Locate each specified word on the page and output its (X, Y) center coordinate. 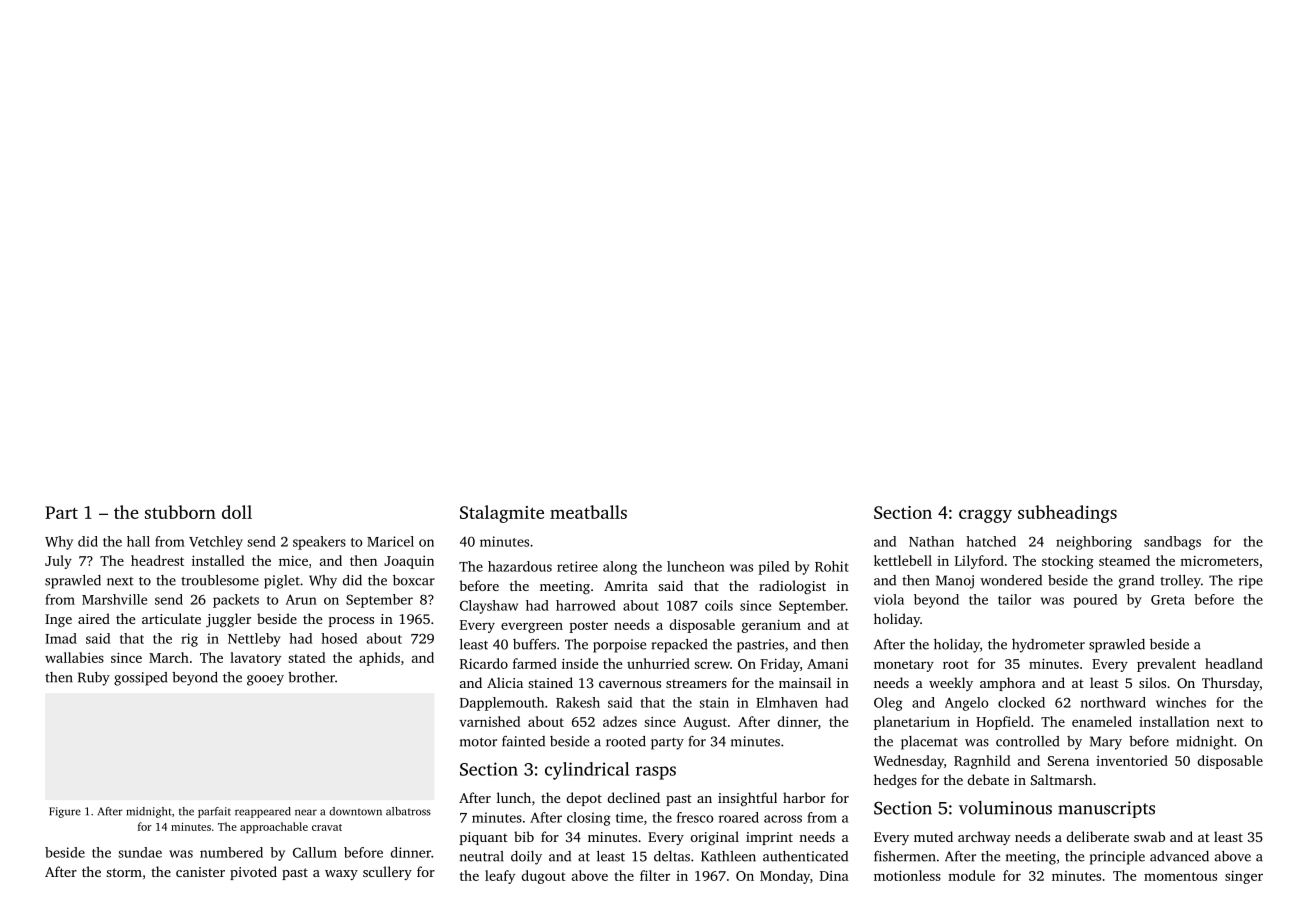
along (620, 568)
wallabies (74, 657)
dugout (544, 877)
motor (478, 742)
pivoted (253, 873)
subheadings (1067, 514)
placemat (929, 743)
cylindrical (587, 771)
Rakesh (578, 702)
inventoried (1132, 760)
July (58, 562)
